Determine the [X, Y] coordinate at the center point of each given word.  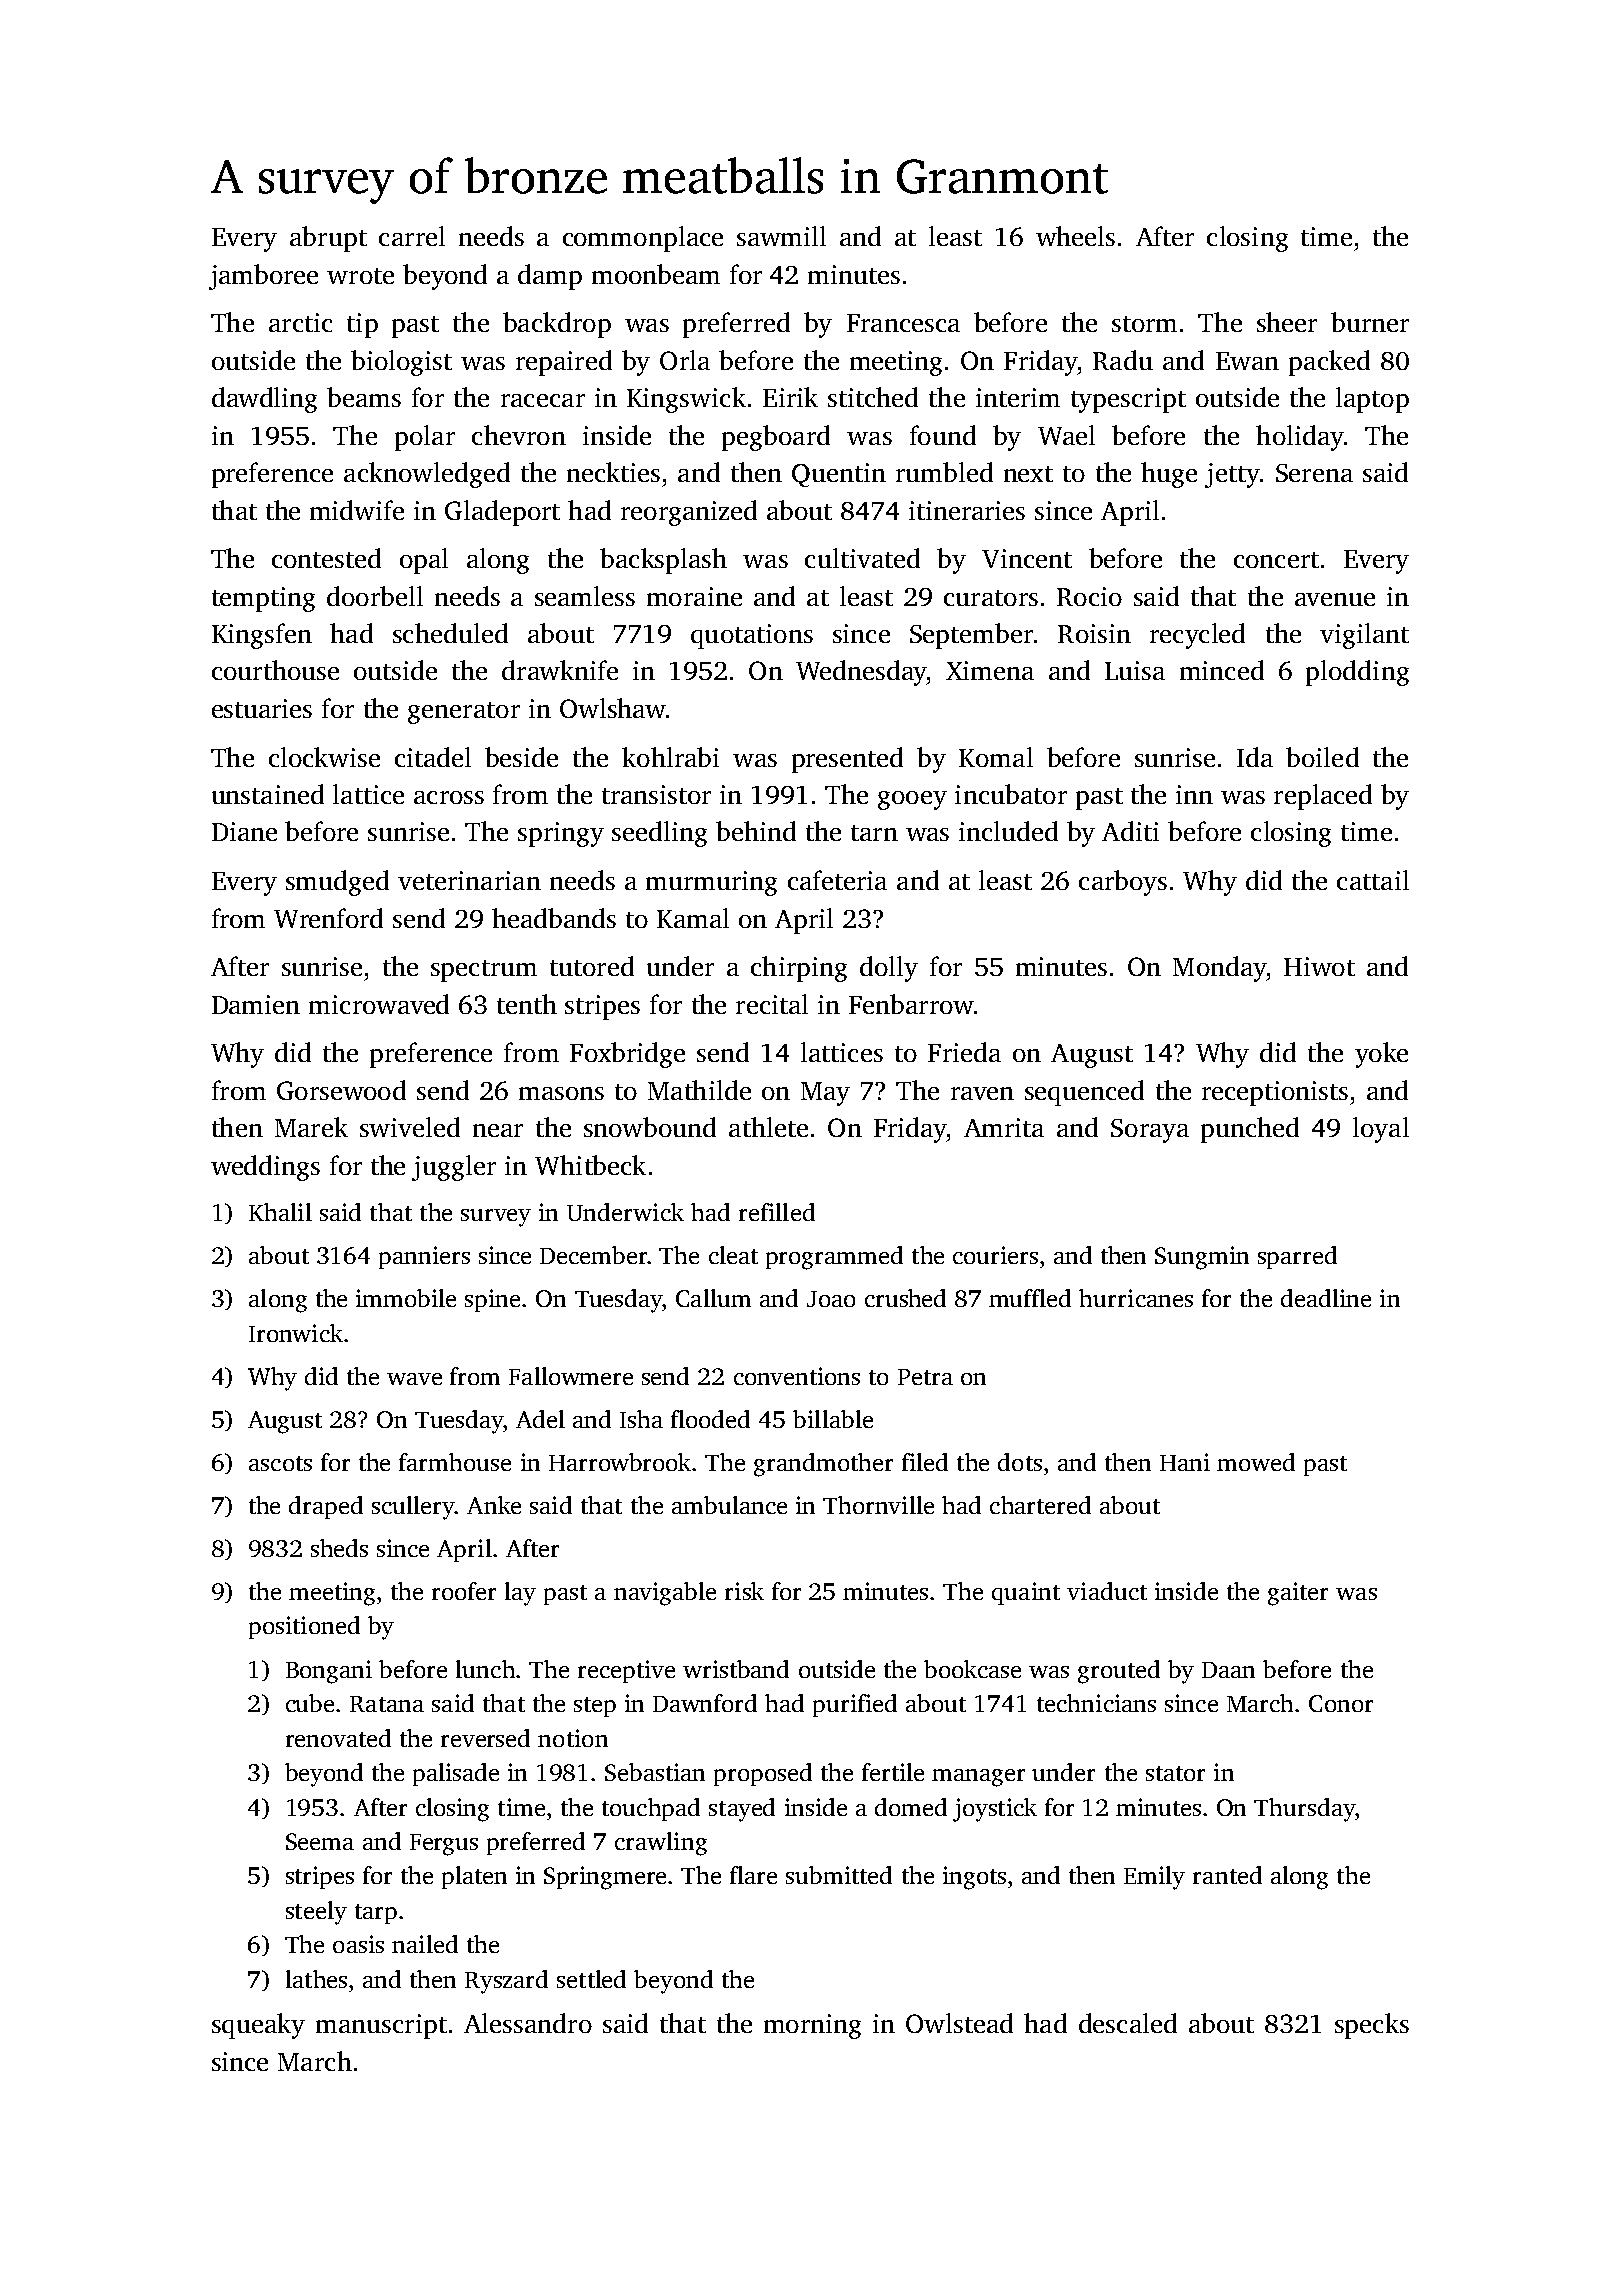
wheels [1075, 236]
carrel [412, 236]
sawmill [781, 236]
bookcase [972, 1669]
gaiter [1298, 1594]
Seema [320, 1841]
